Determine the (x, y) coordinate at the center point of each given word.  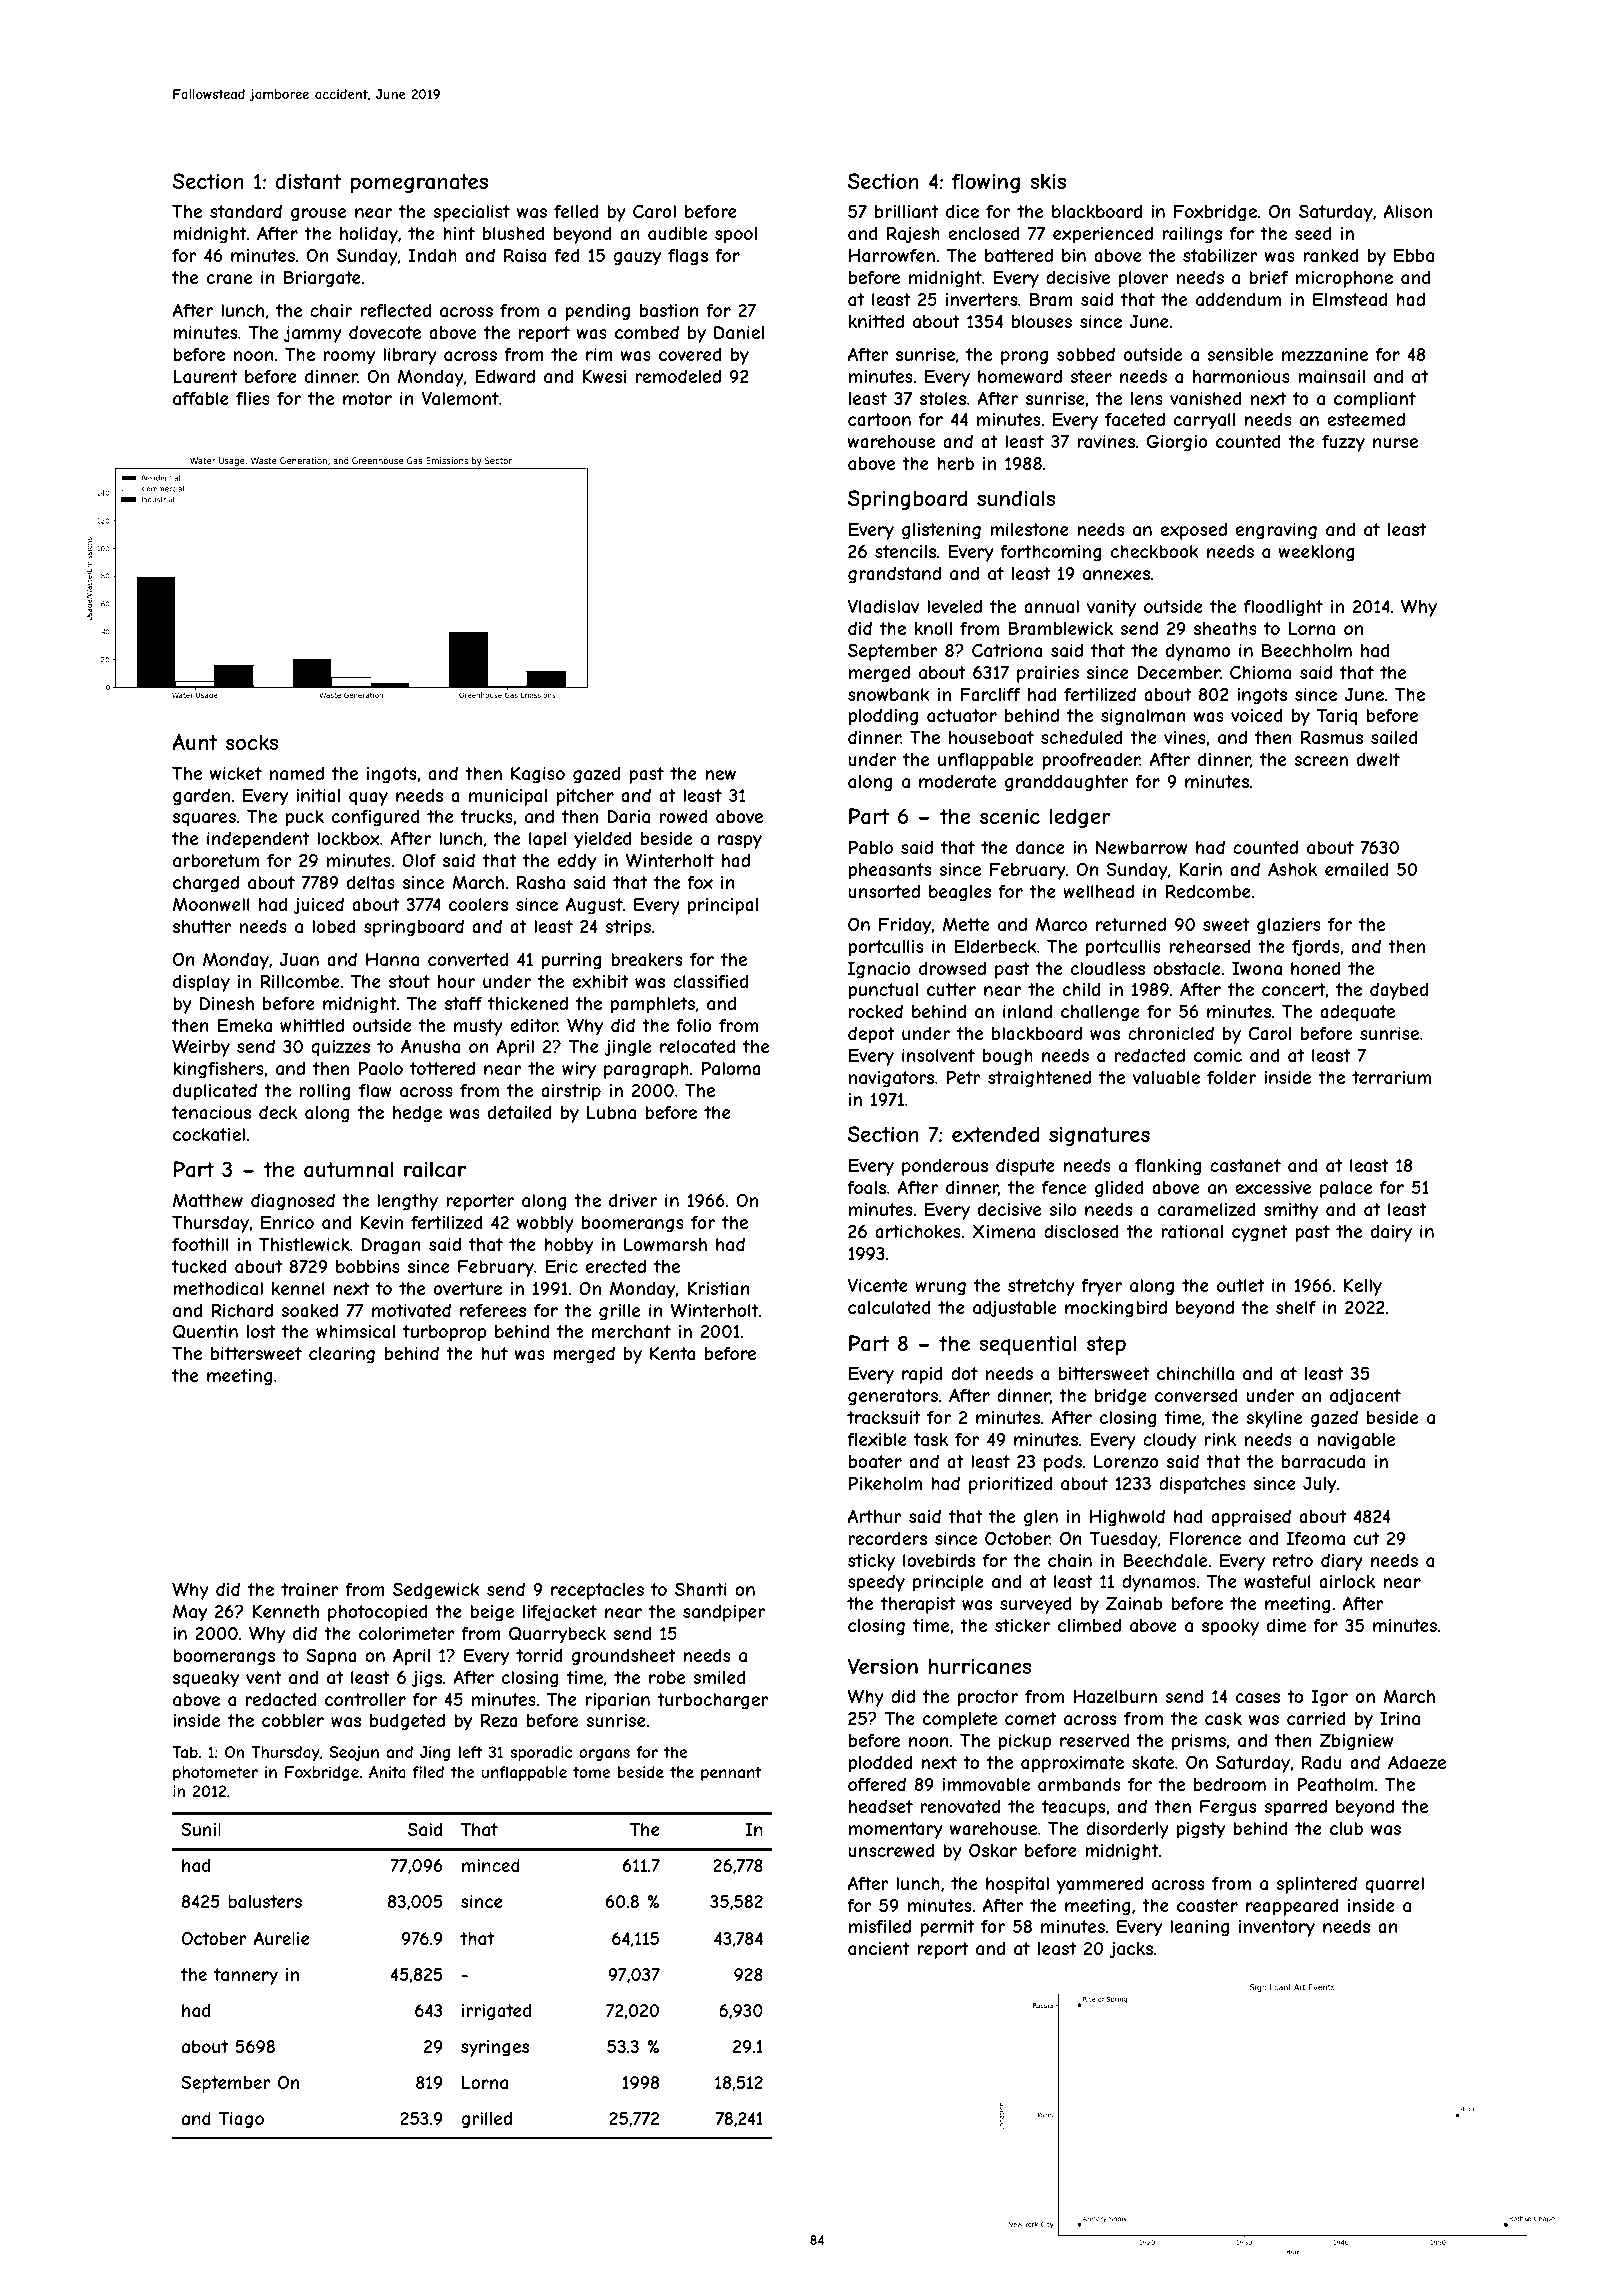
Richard (242, 1310)
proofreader (1091, 761)
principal (723, 906)
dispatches (1202, 1485)
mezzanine (1325, 354)
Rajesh (913, 235)
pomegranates (419, 183)
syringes (495, 2048)
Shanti (701, 1589)
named (297, 773)
